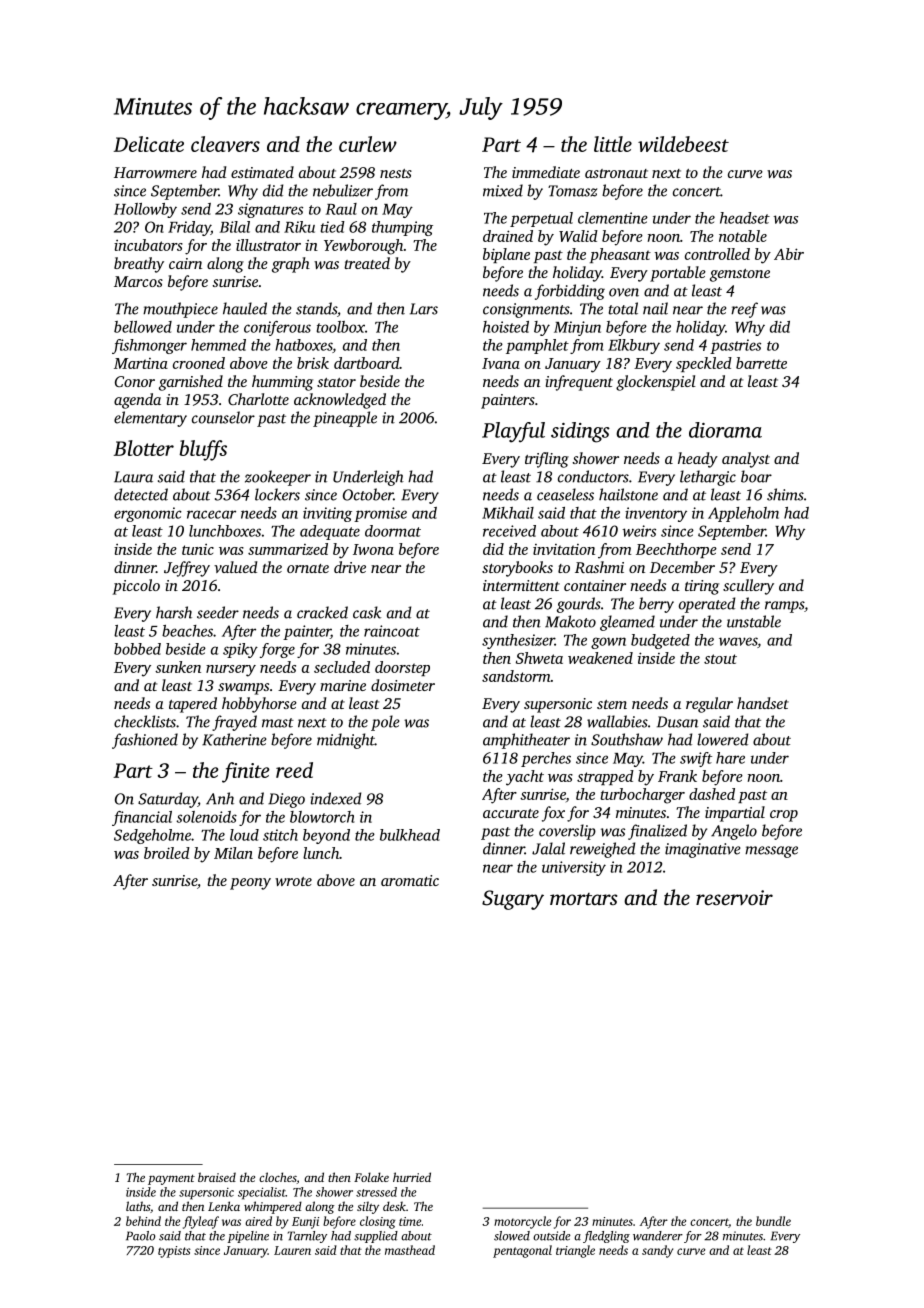 This screenshot has height=1308, width=924. I want to click on aromatic, so click(410, 880).
